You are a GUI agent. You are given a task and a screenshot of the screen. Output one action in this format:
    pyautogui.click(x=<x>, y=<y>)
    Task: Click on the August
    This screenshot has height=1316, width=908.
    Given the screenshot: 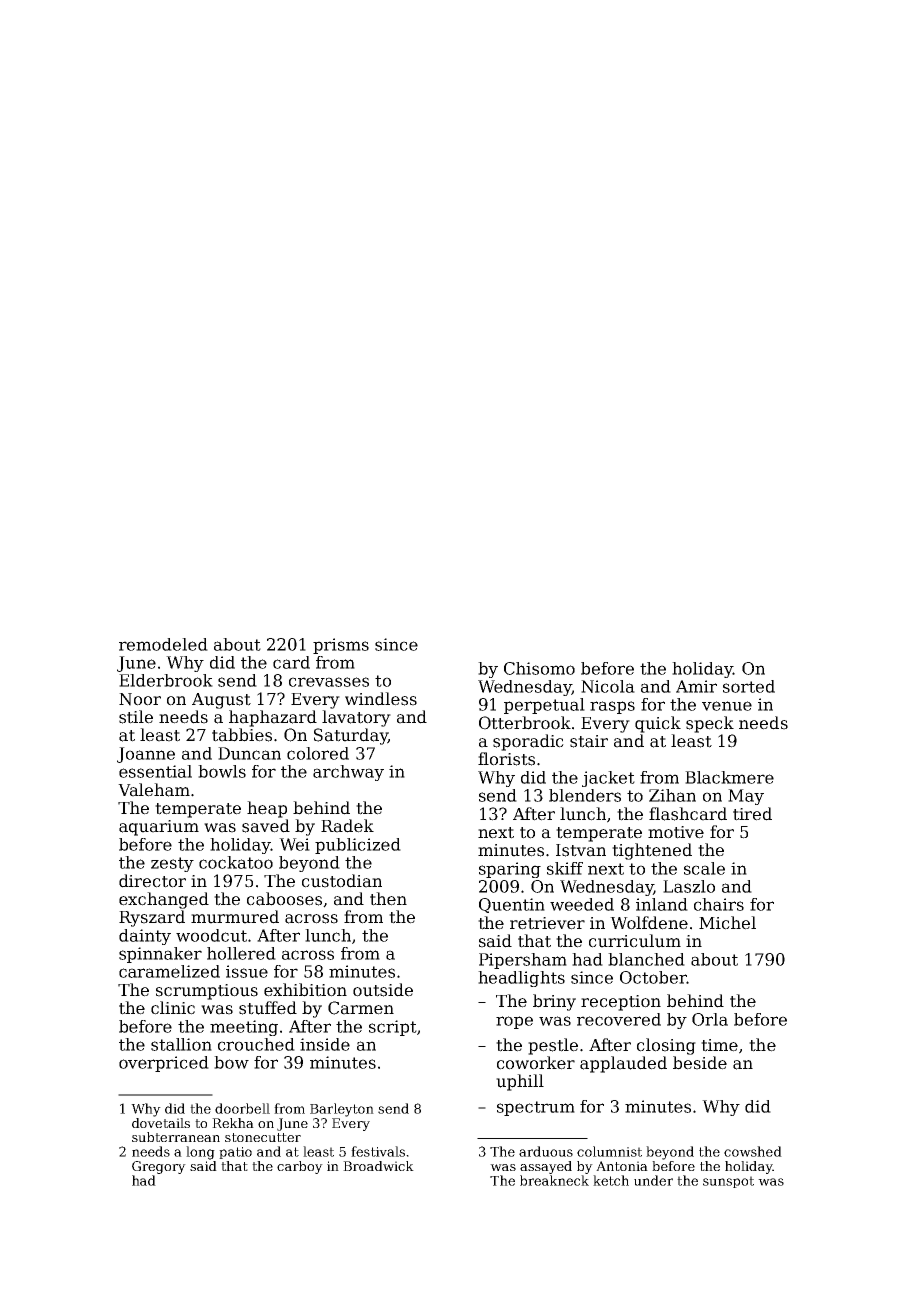 What is the action you would take?
    pyautogui.click(x=221, y=701)
